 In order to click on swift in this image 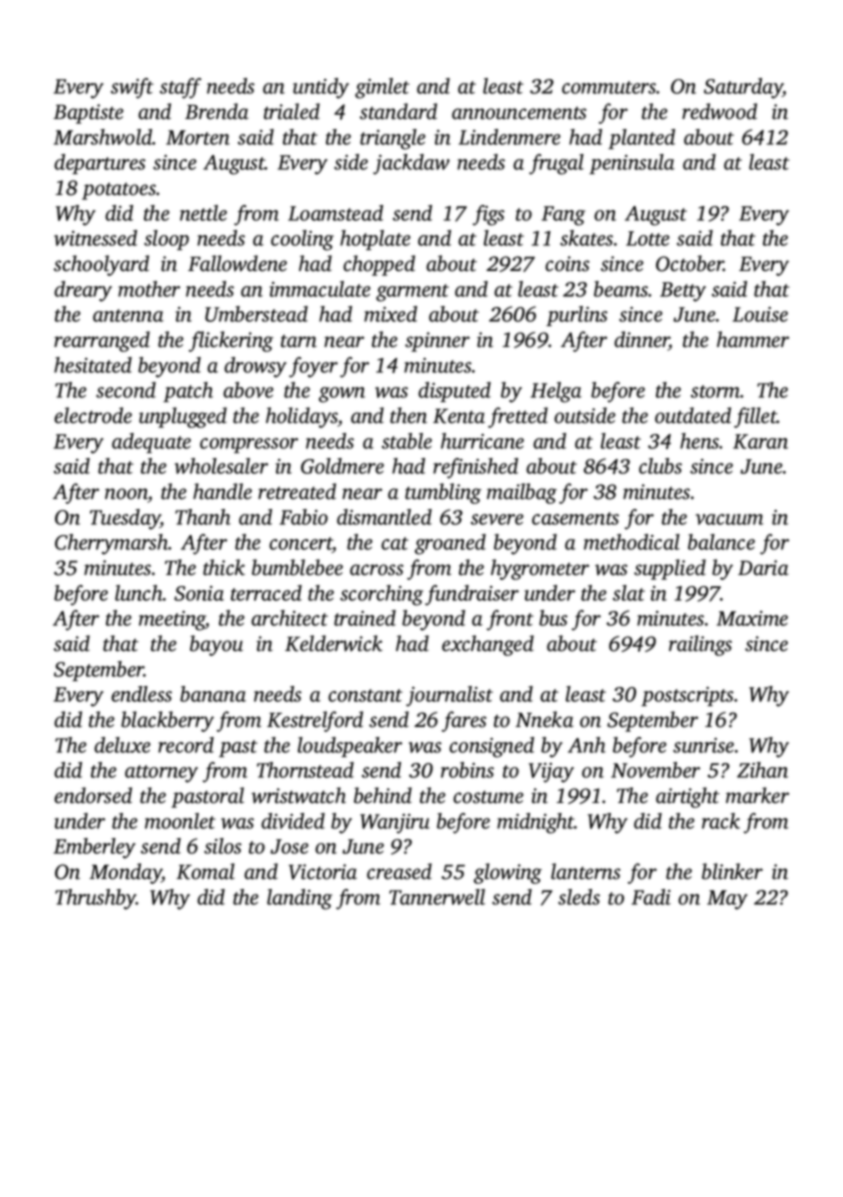, I will do `click(132, 88)`.
